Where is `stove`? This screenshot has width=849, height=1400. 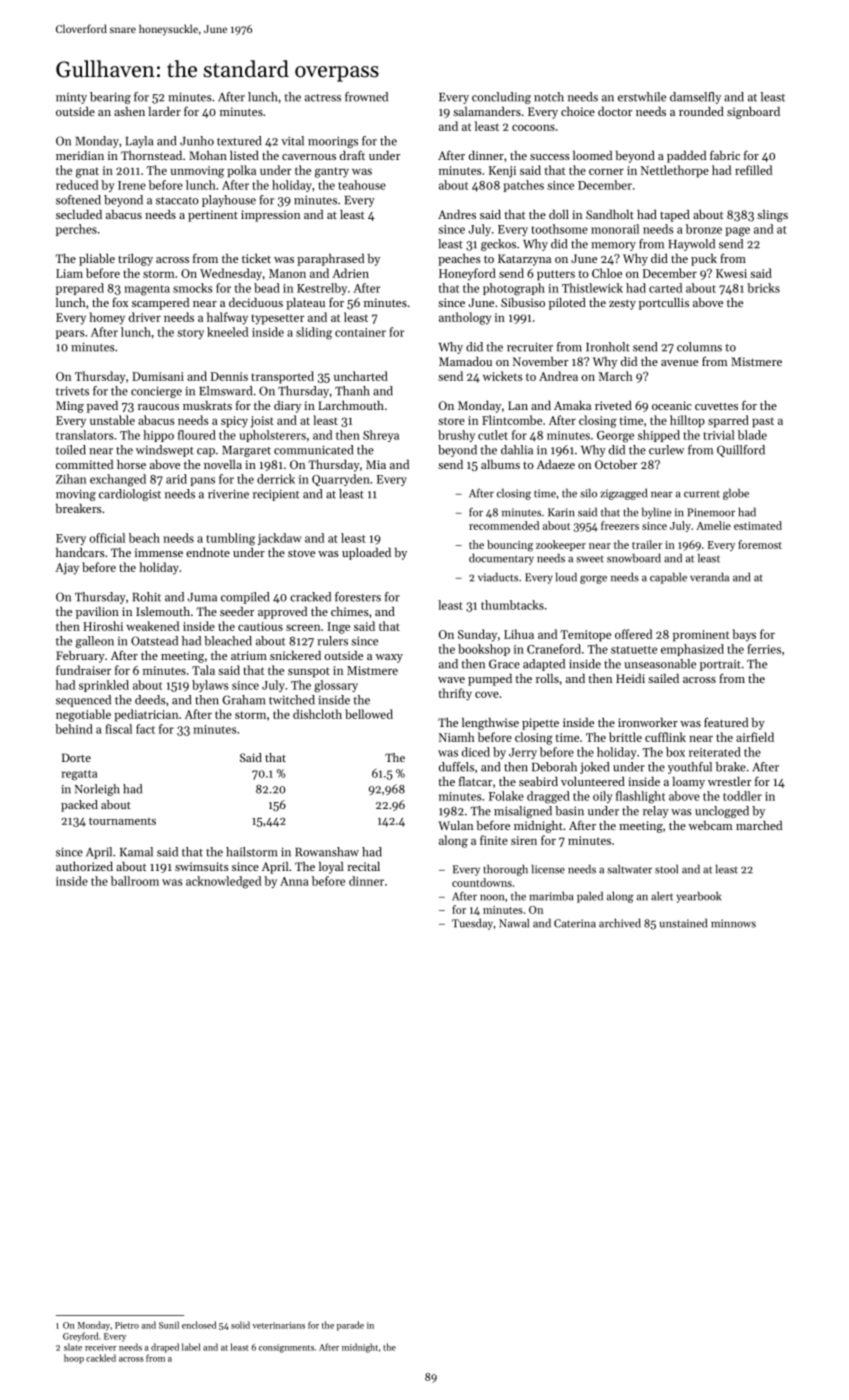
stove is located at coordinates (301, 553).
